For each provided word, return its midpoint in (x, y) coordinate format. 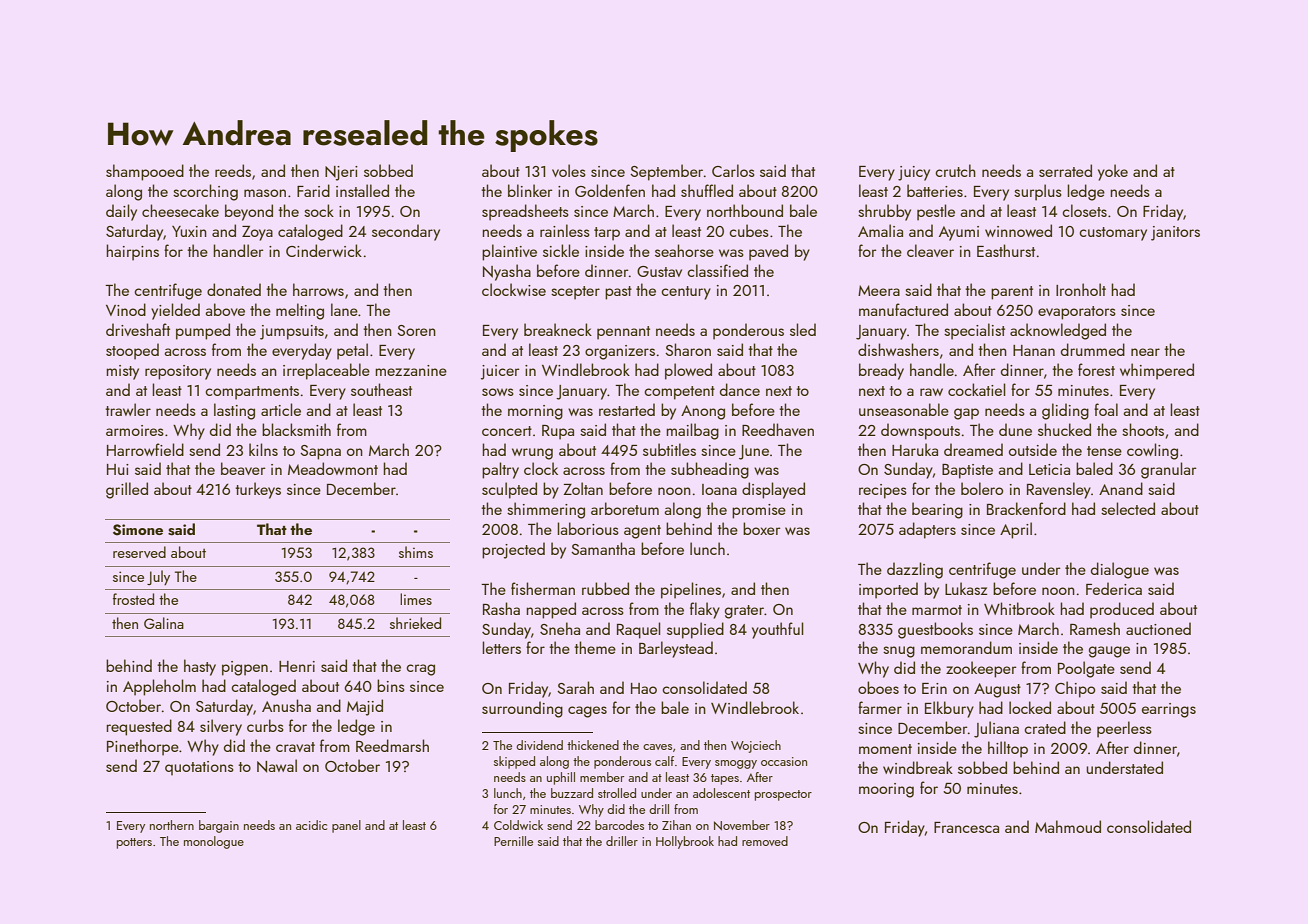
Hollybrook (685, 842)
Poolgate (1086, 669)
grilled (127, 490)
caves (657, 747)
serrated (1065, 170)
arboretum (625, 508)
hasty (200, 667)
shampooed (145, 172)
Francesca (966, 827)
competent (679, 393)
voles (569, 170)
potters (134, 843)
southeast (381, 389)
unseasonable (904, 409)
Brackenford (1026, 508)
